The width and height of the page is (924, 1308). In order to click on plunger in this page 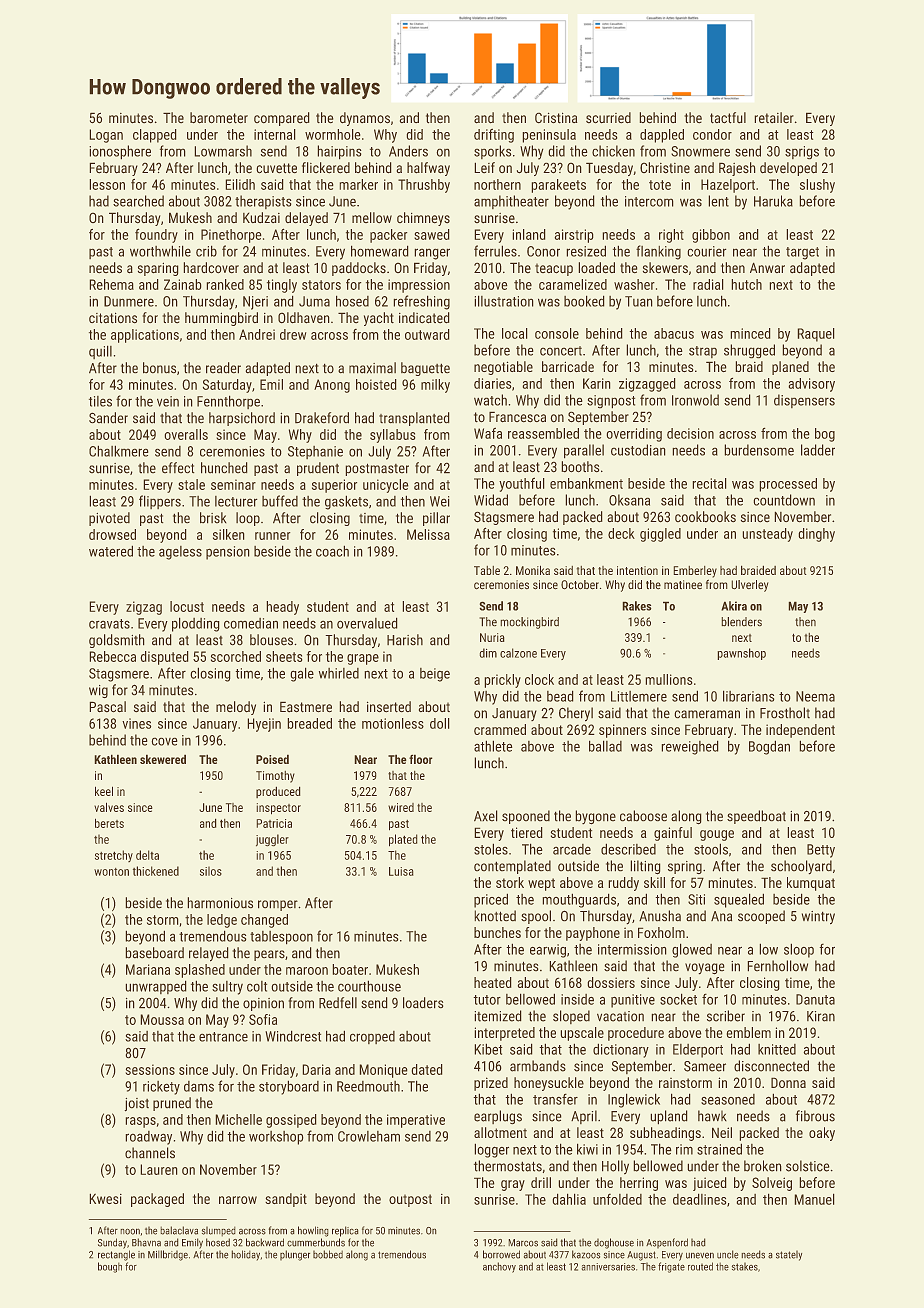, I will do `click(295, 1255)`.
